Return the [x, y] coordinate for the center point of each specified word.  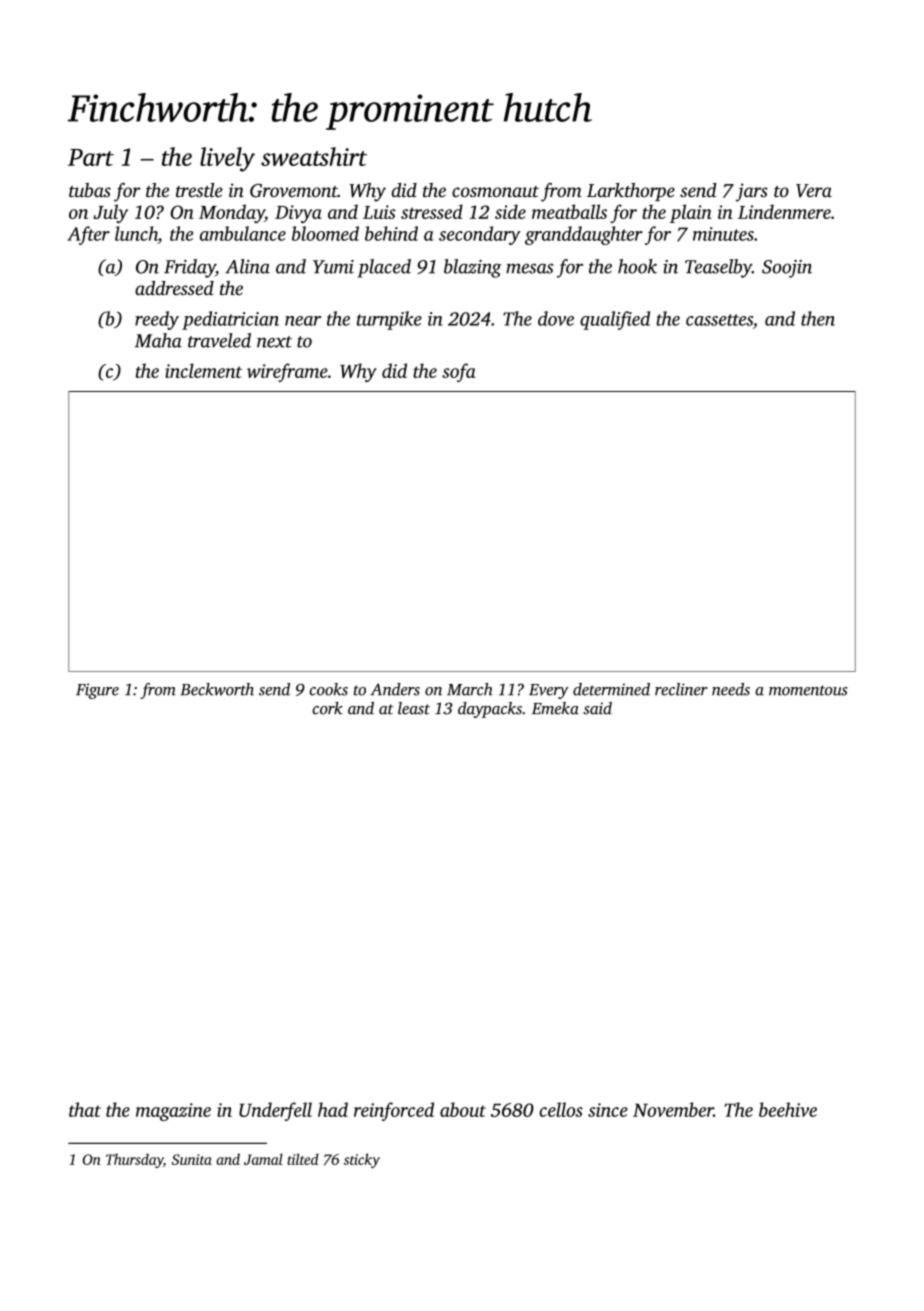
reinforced [394, 1111]
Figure [97, 691]
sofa [458, 372]
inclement [203, 370]
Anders [395, 689]
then [818, 318]
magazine [173, 1112]
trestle [199, 190]
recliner [681, 689]
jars [752, 192]
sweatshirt [314, 156]
